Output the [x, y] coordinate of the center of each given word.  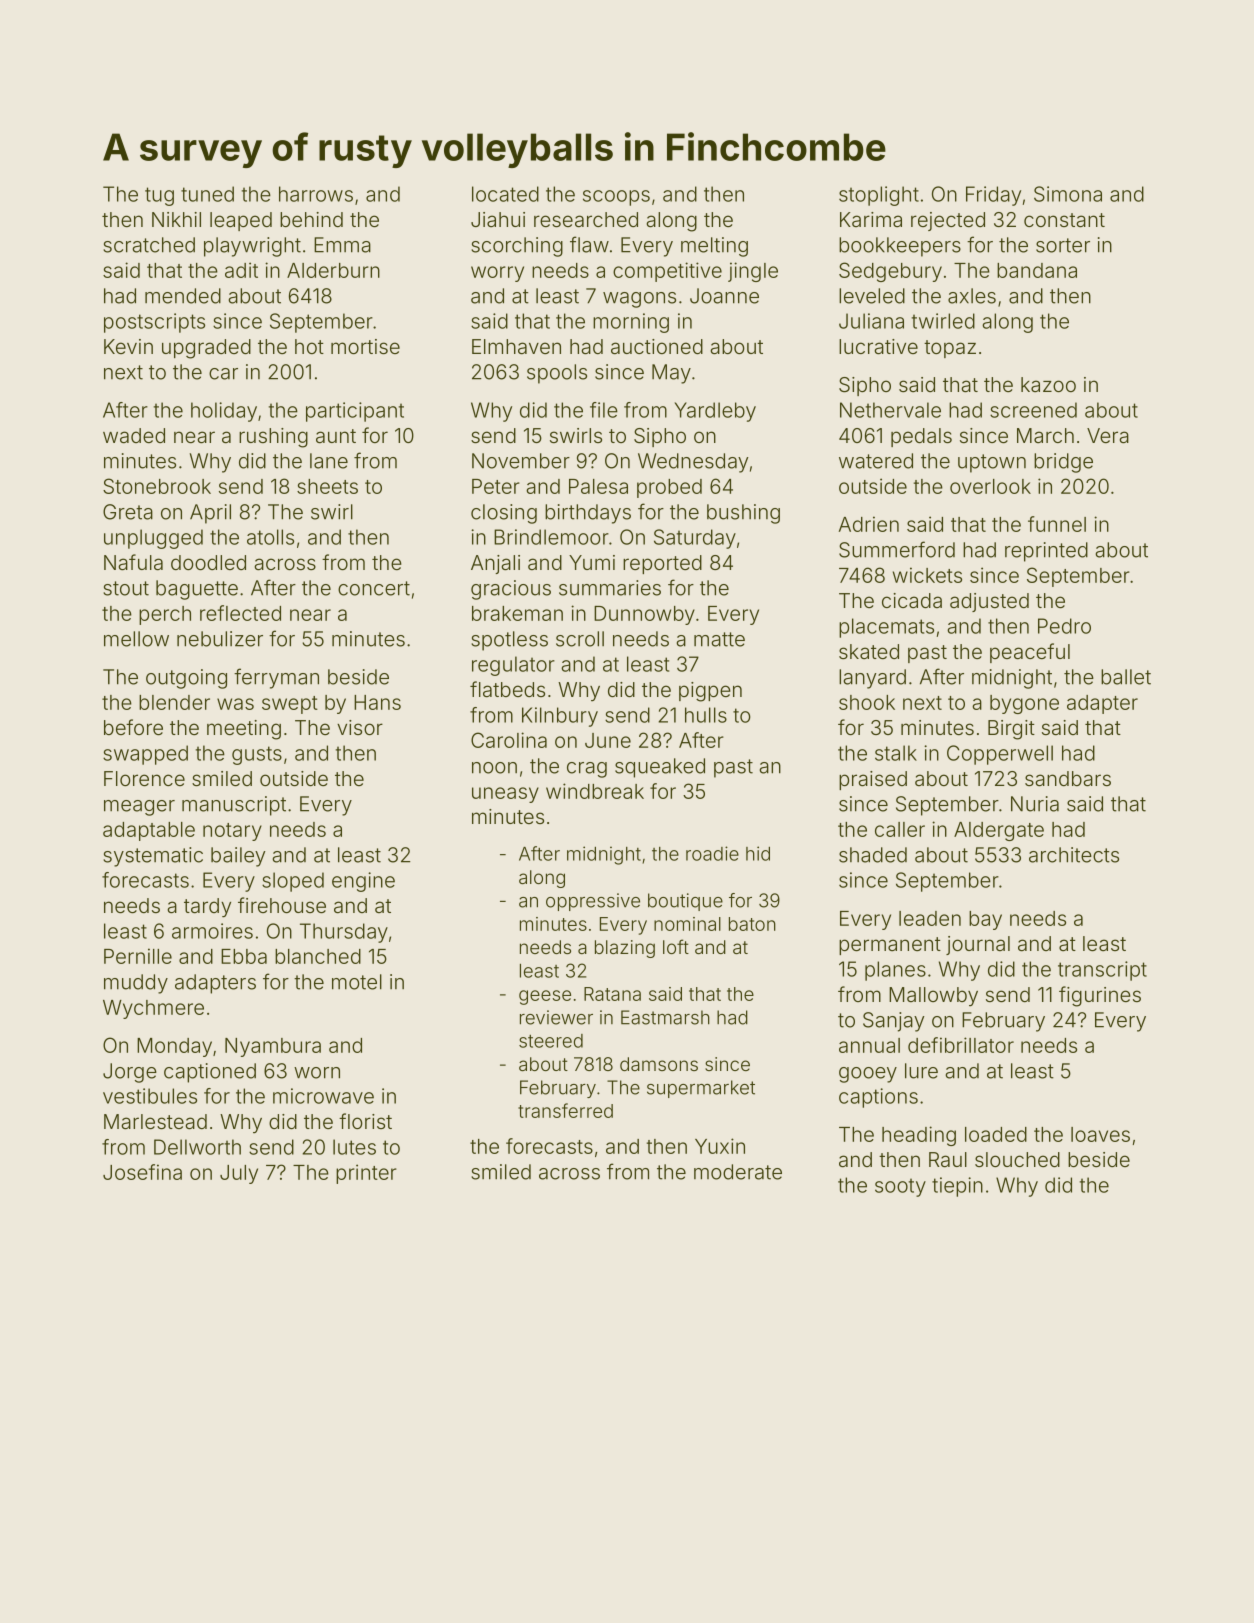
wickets [927, 575]
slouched [1017, 1159]
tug [159, 196]
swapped [145, 755]
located [505, 194]
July [239, 1174]
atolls [270, 537]
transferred [565, 1110]
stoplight [879, 196]
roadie [712, 853]
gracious [511, 590]
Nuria [1035, 804]
